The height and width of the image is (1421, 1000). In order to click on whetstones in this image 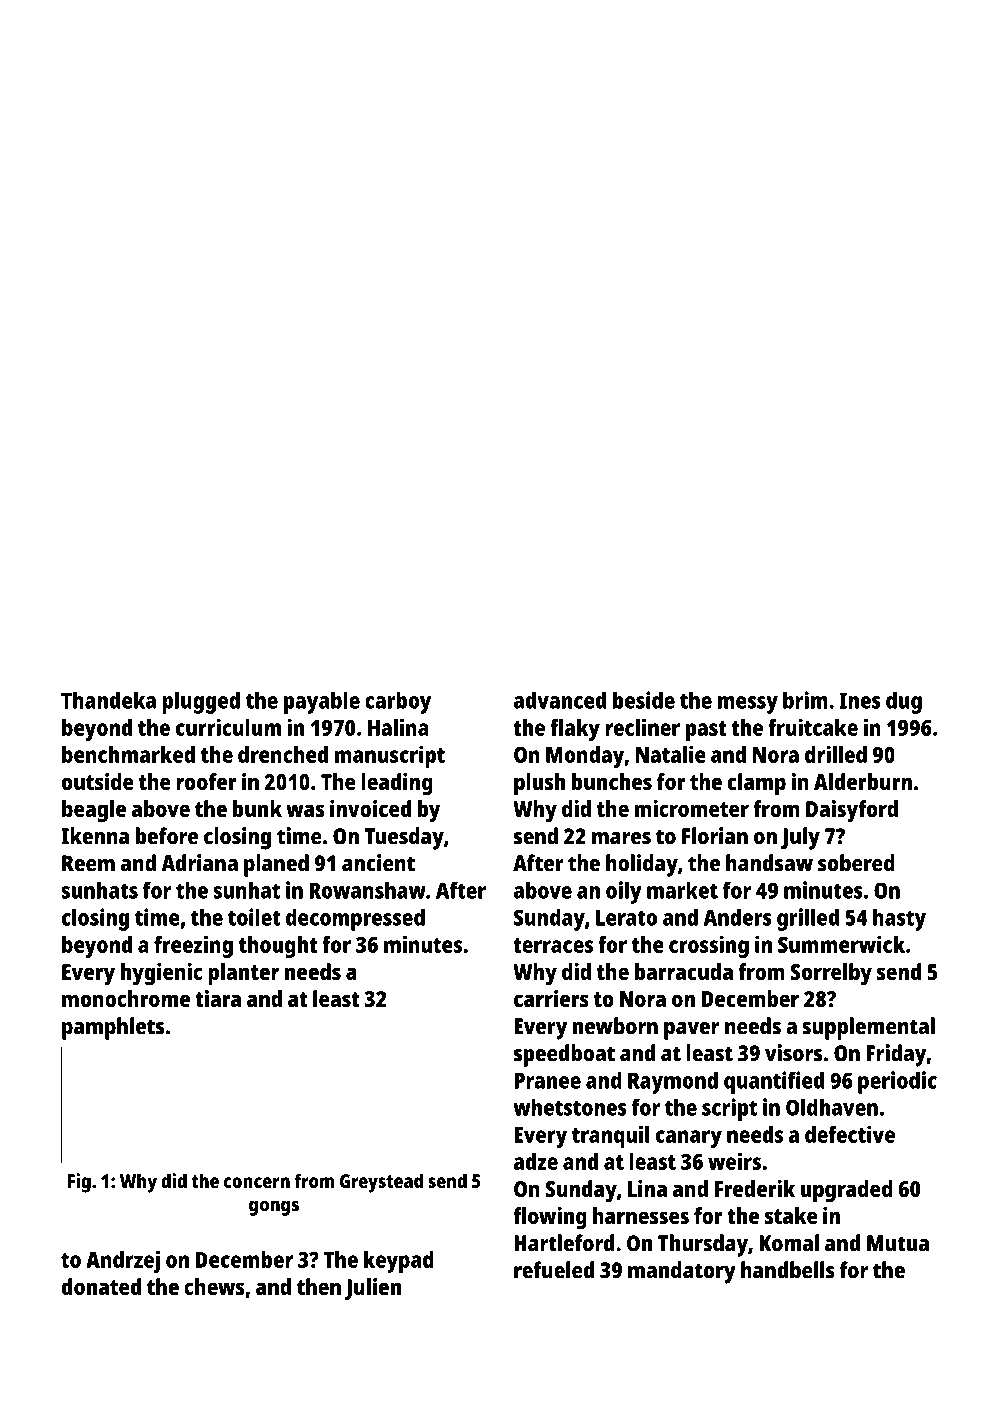, I will do `click(570, 1107)`.
